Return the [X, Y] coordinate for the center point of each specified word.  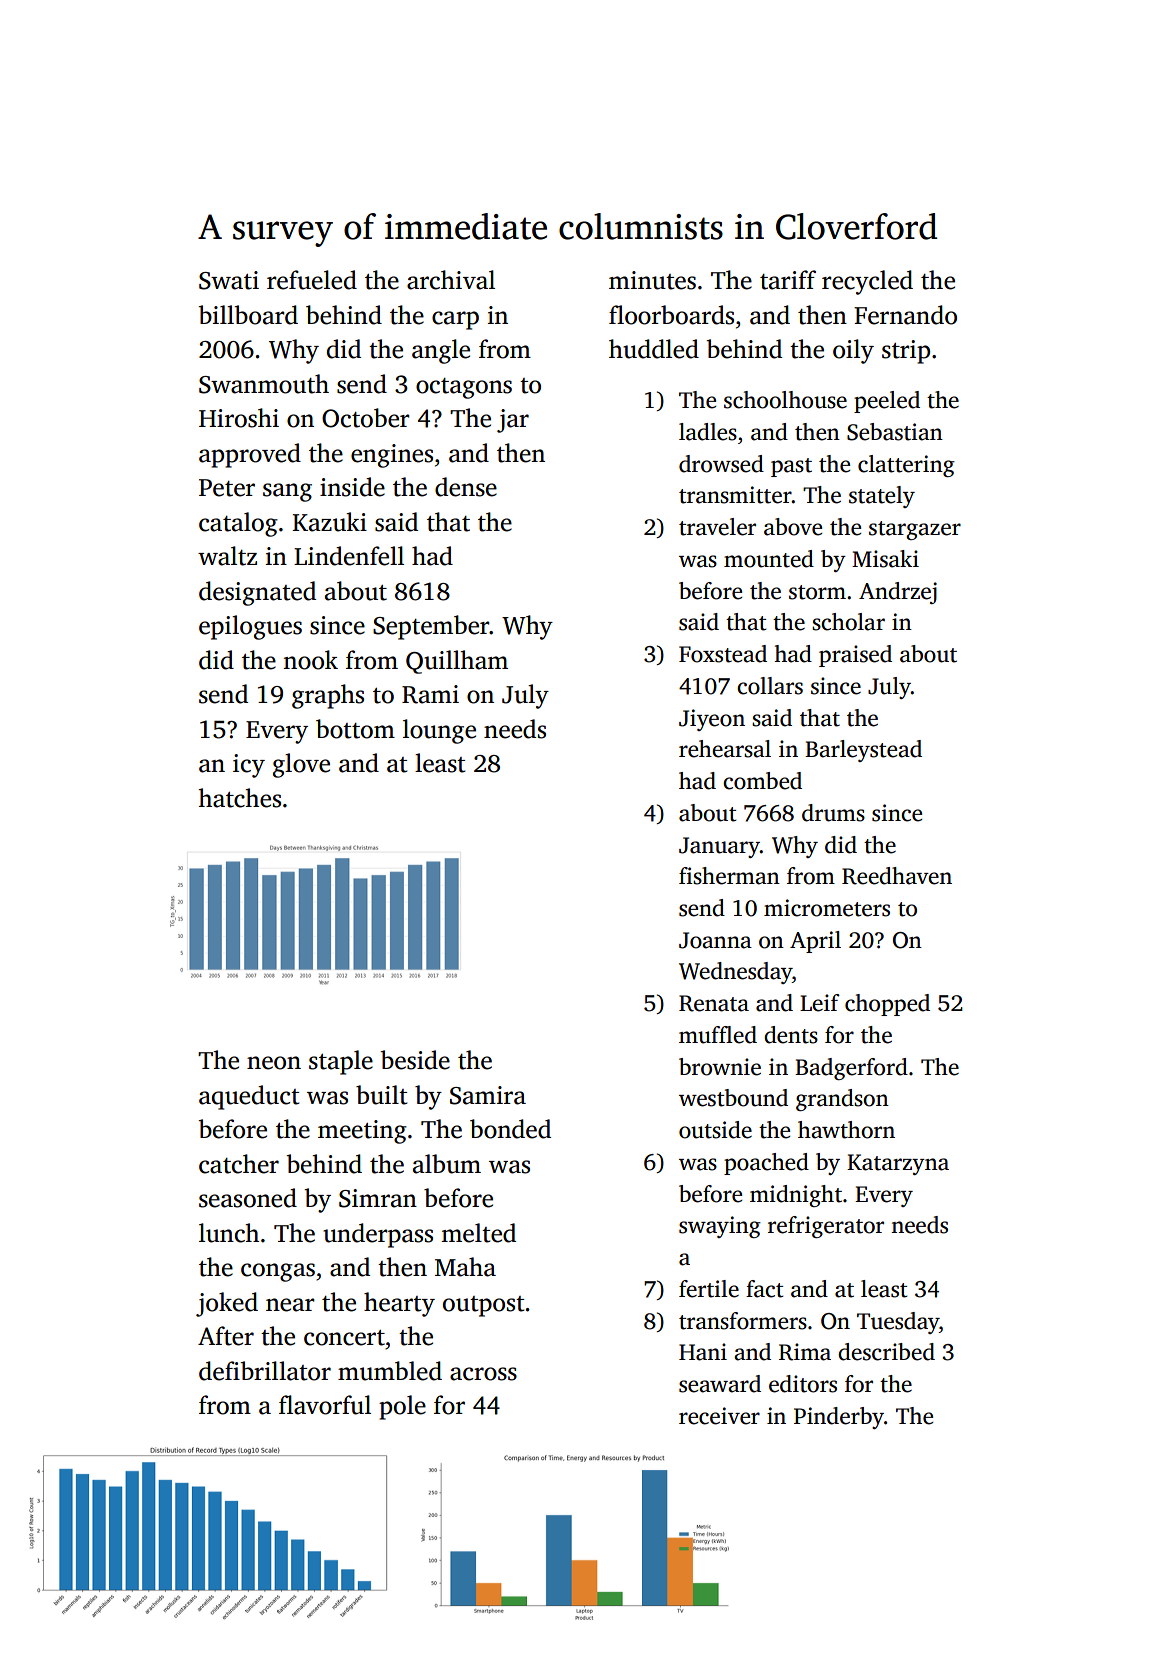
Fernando [905, 315]
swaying [720, 1227]
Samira [488, 1095]
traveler [717, 527]
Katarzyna [898, 1164]
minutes [652, 280]
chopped [887, 1005]
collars [770, 686]
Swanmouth [264, 384]
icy [249, 766]
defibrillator [265, 1371]
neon [274, 1063]
